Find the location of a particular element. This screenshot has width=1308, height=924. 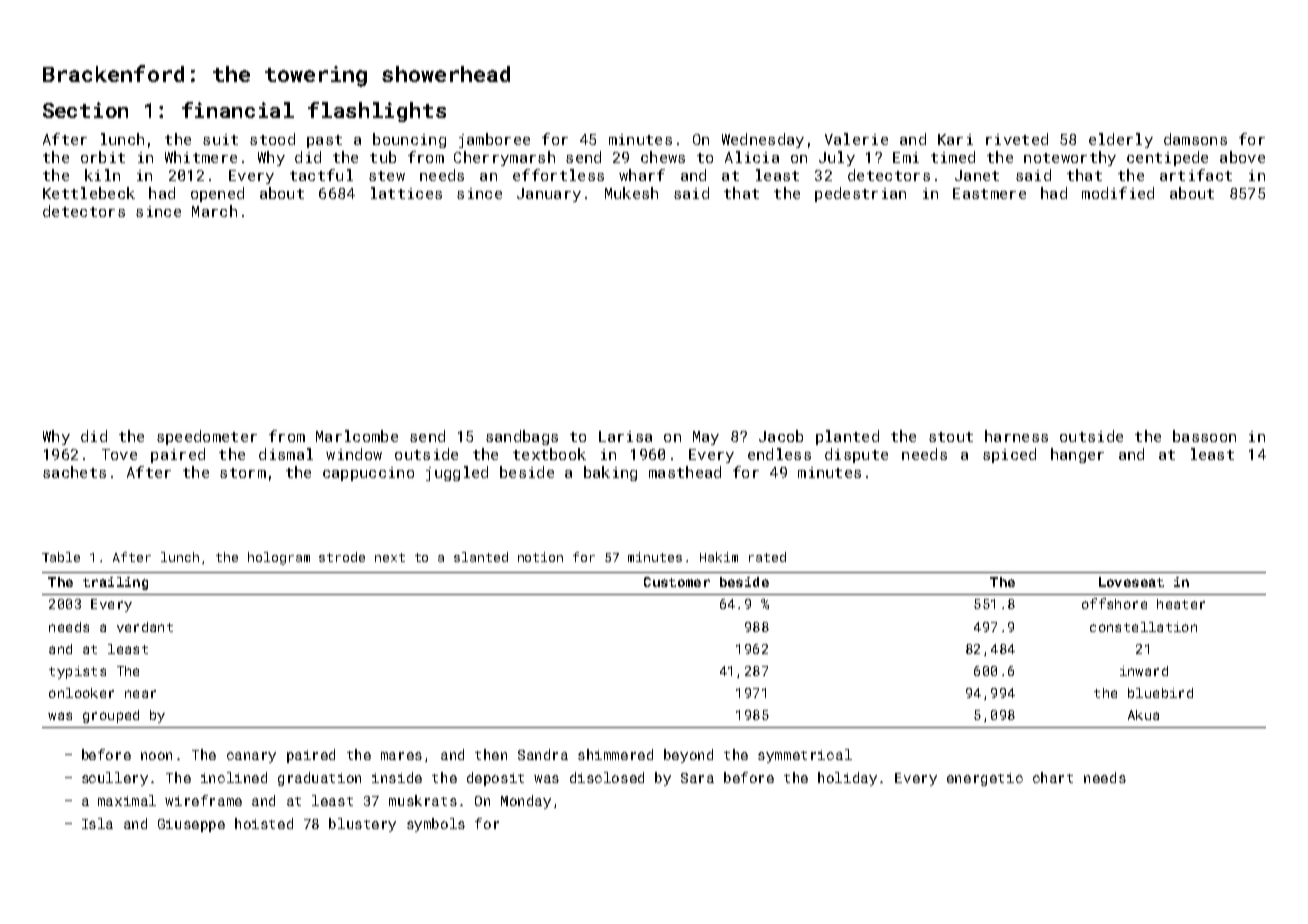

symmetrical is located at coordinates (805, 756).
